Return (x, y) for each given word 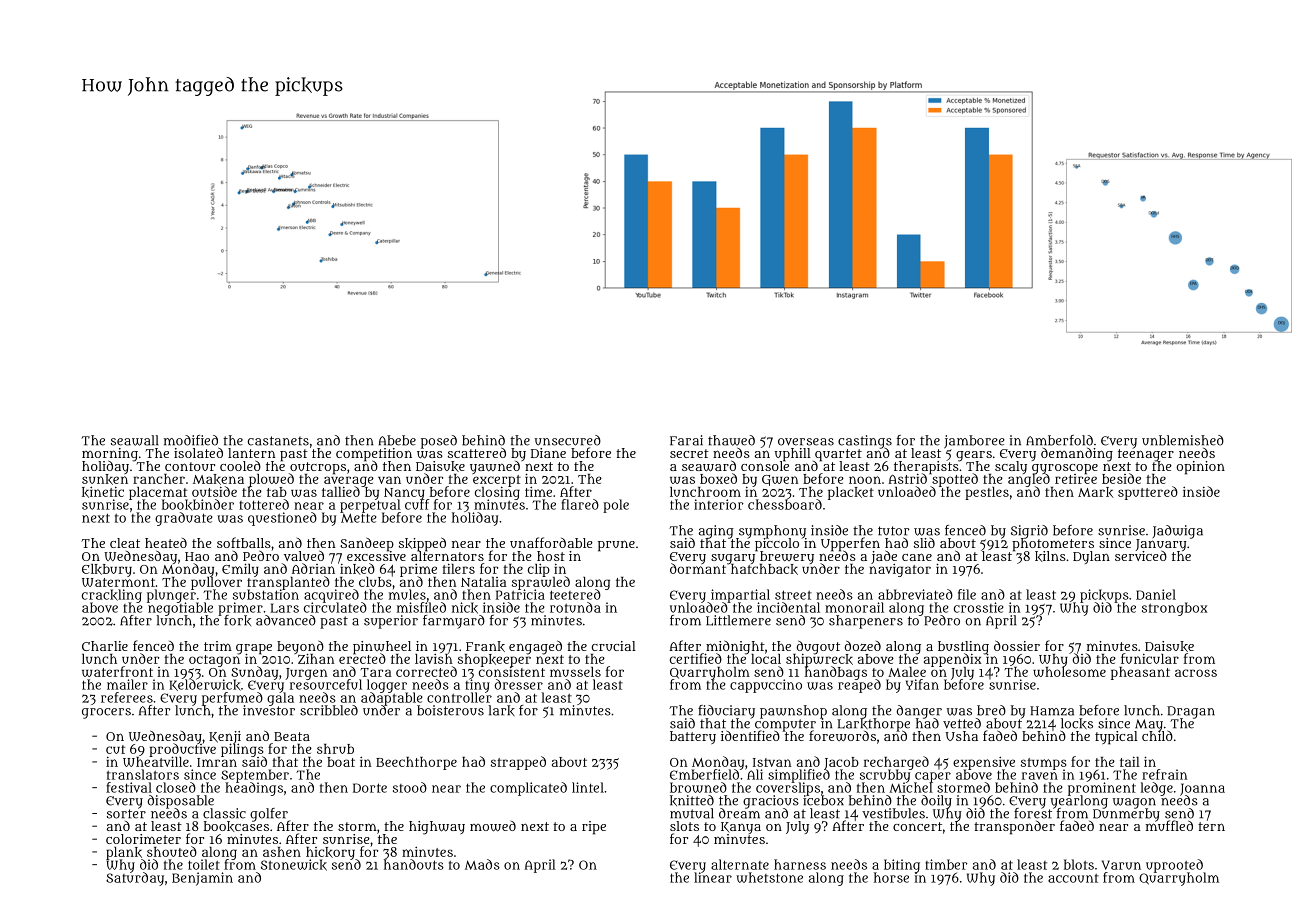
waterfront (117, 671)
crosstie (979, 607)
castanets (278, 441)
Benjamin (202, 879)
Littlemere (738, 620)
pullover (216, 583)
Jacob (841, 763)
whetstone (769, 877)
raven (1040, 776)
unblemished (1183, 440)
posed (439, 442)
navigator (900, 570)
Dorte (370, 788)
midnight (735, 647)
